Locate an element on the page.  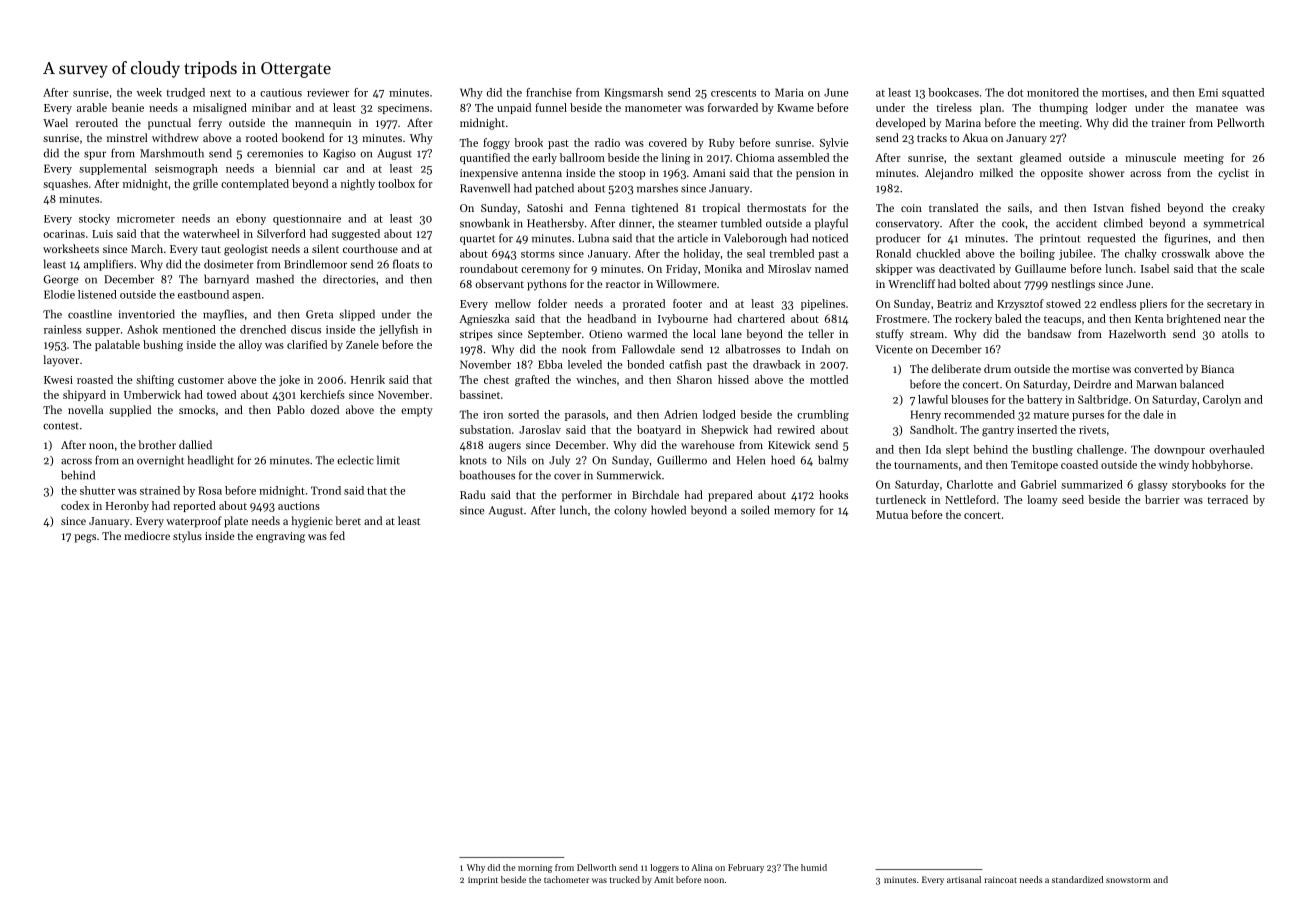
beanie is located at coordinates (128, 107).
